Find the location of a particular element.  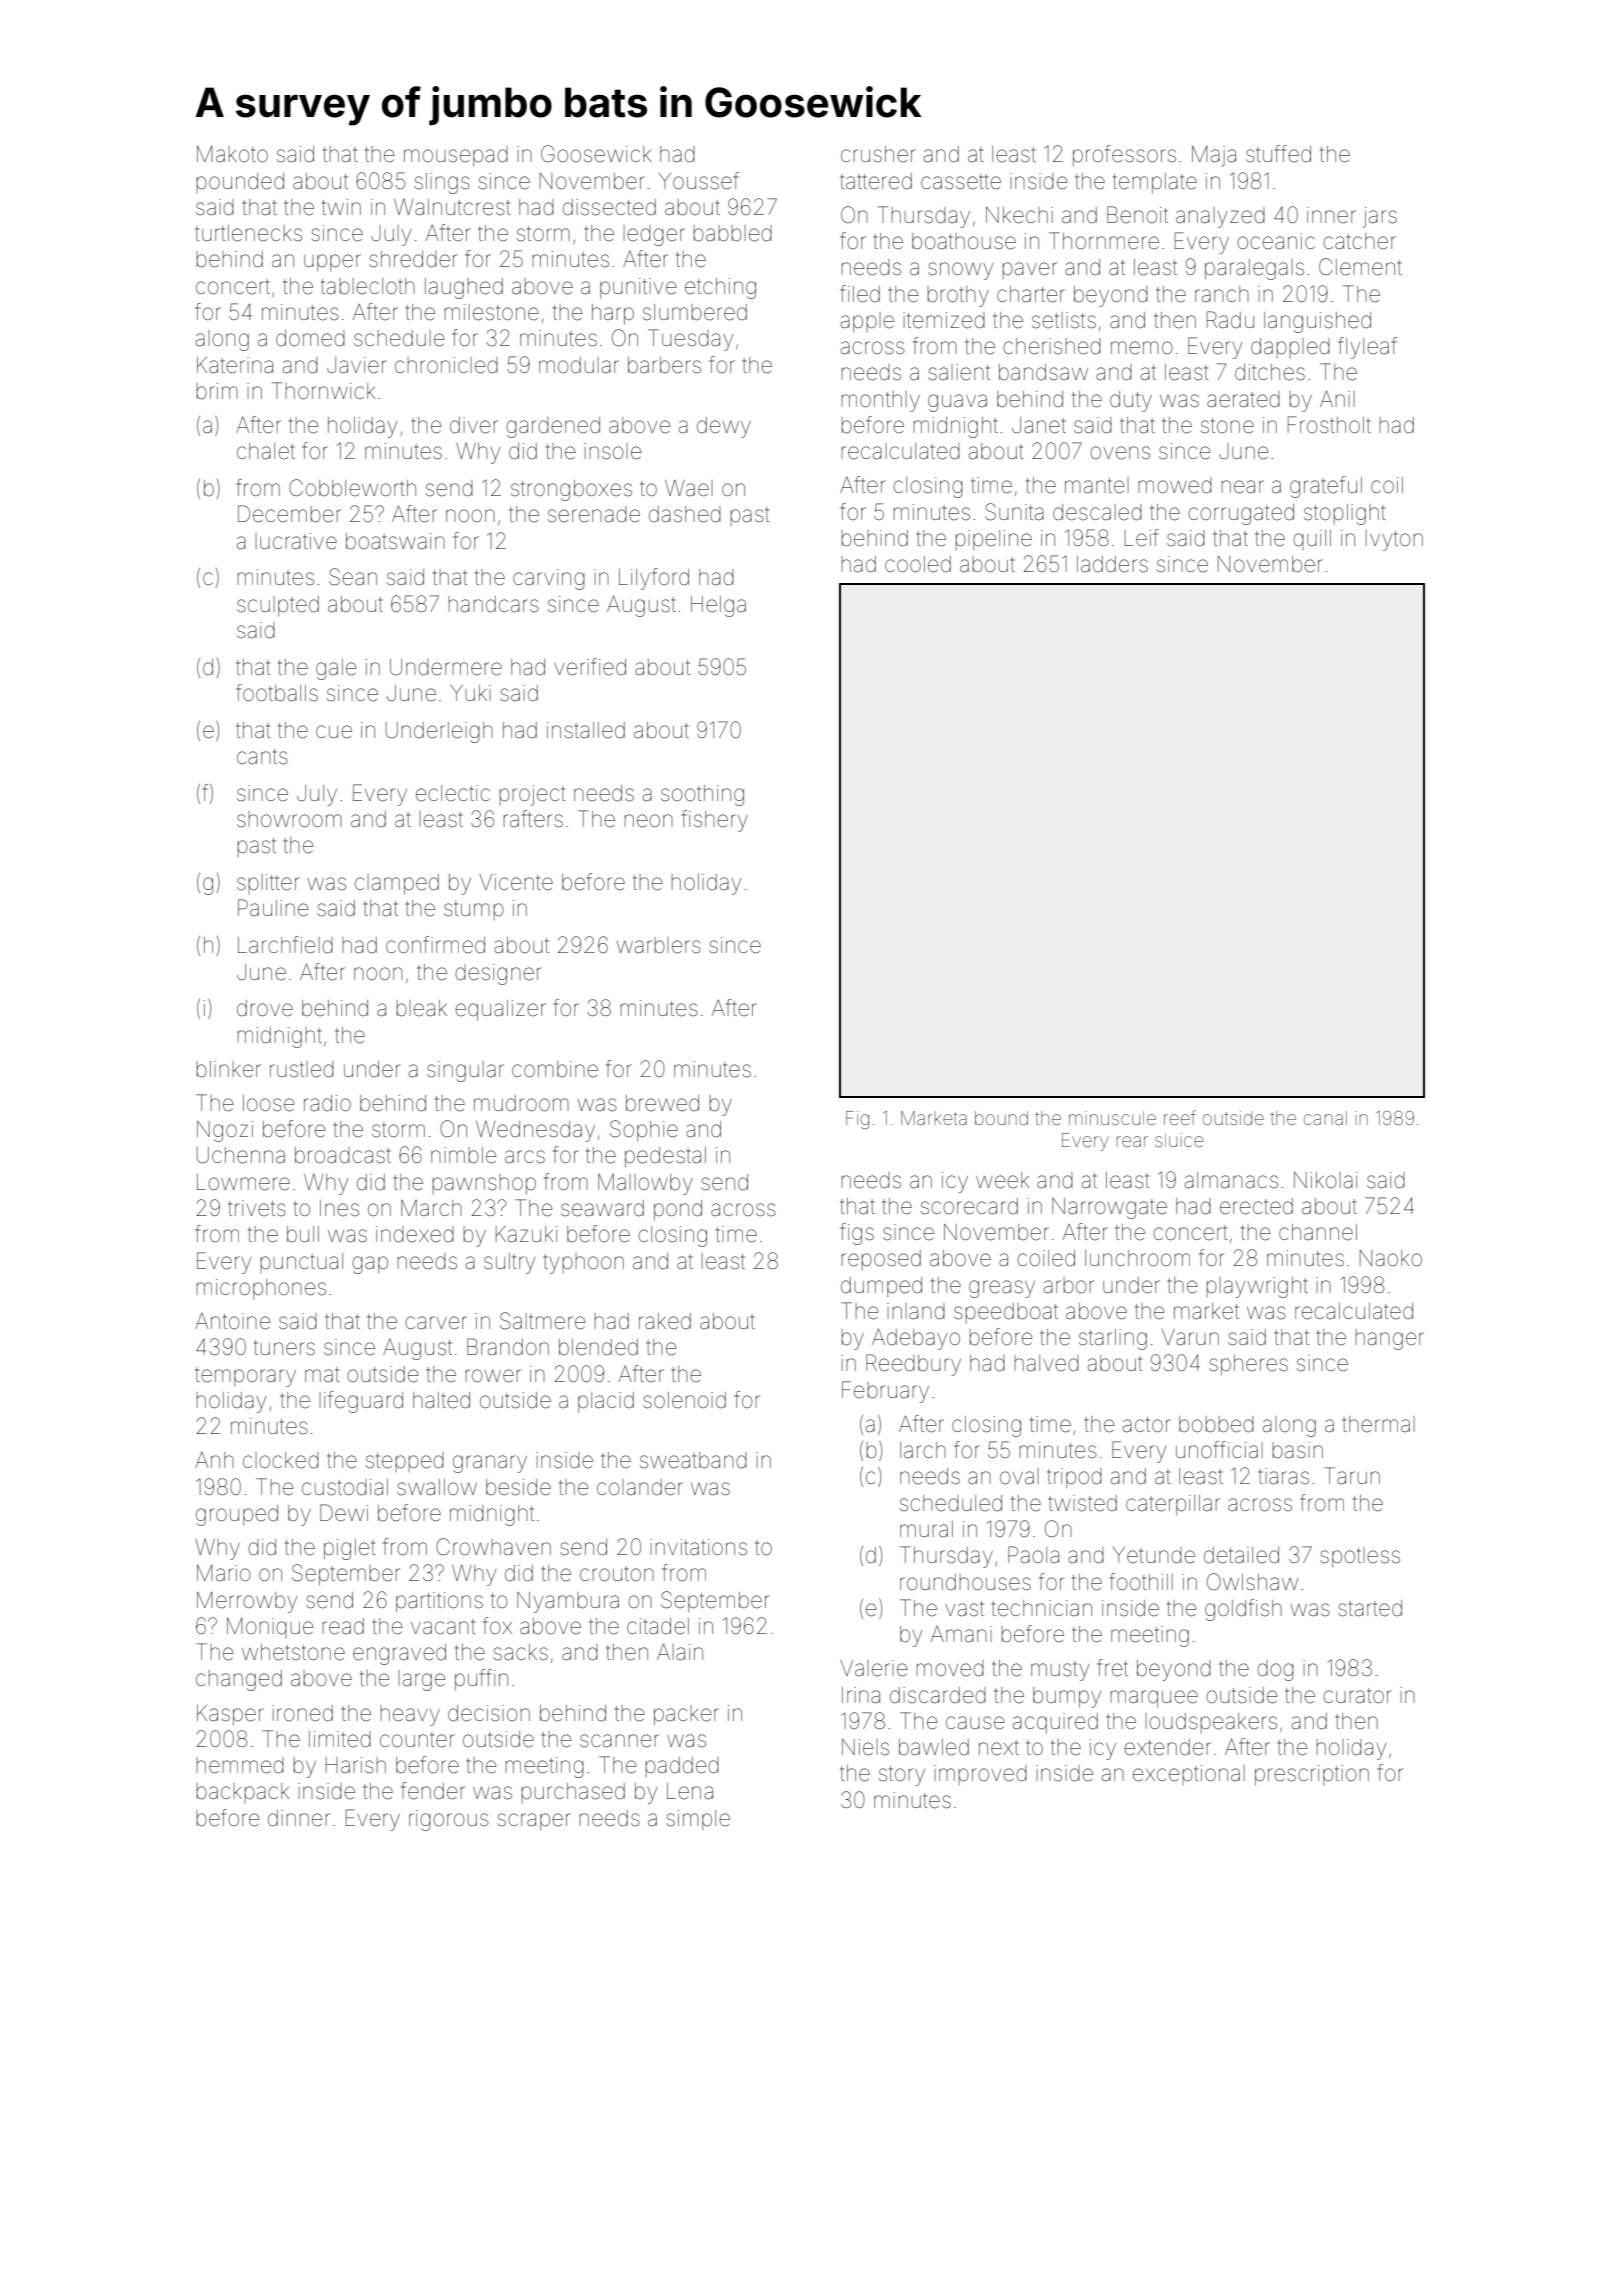

etching is located at coordinates (720, 288).
